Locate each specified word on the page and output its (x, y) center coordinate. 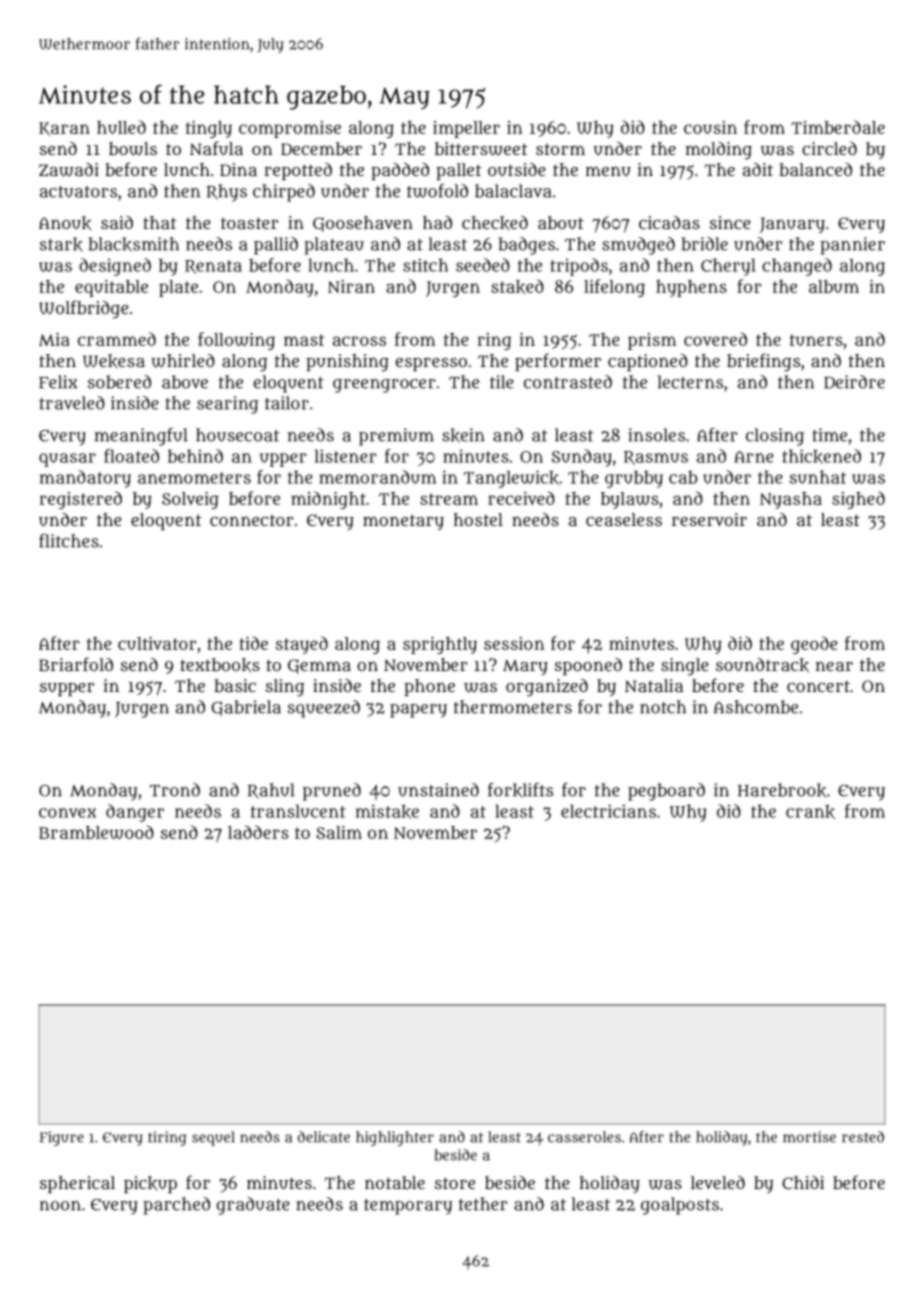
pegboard (666, 792)
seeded (483, 265)
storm (560, 149)
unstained (438, 790)
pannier (852, 246)
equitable (111, 288)
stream (449, 499)
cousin (710, 127)
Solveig (190, 500)
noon (60, 1206)
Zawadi (69, 170)
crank (810, 812)
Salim (339, 832)
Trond (175, 790)
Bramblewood (96, 832)
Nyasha (791, 500)
